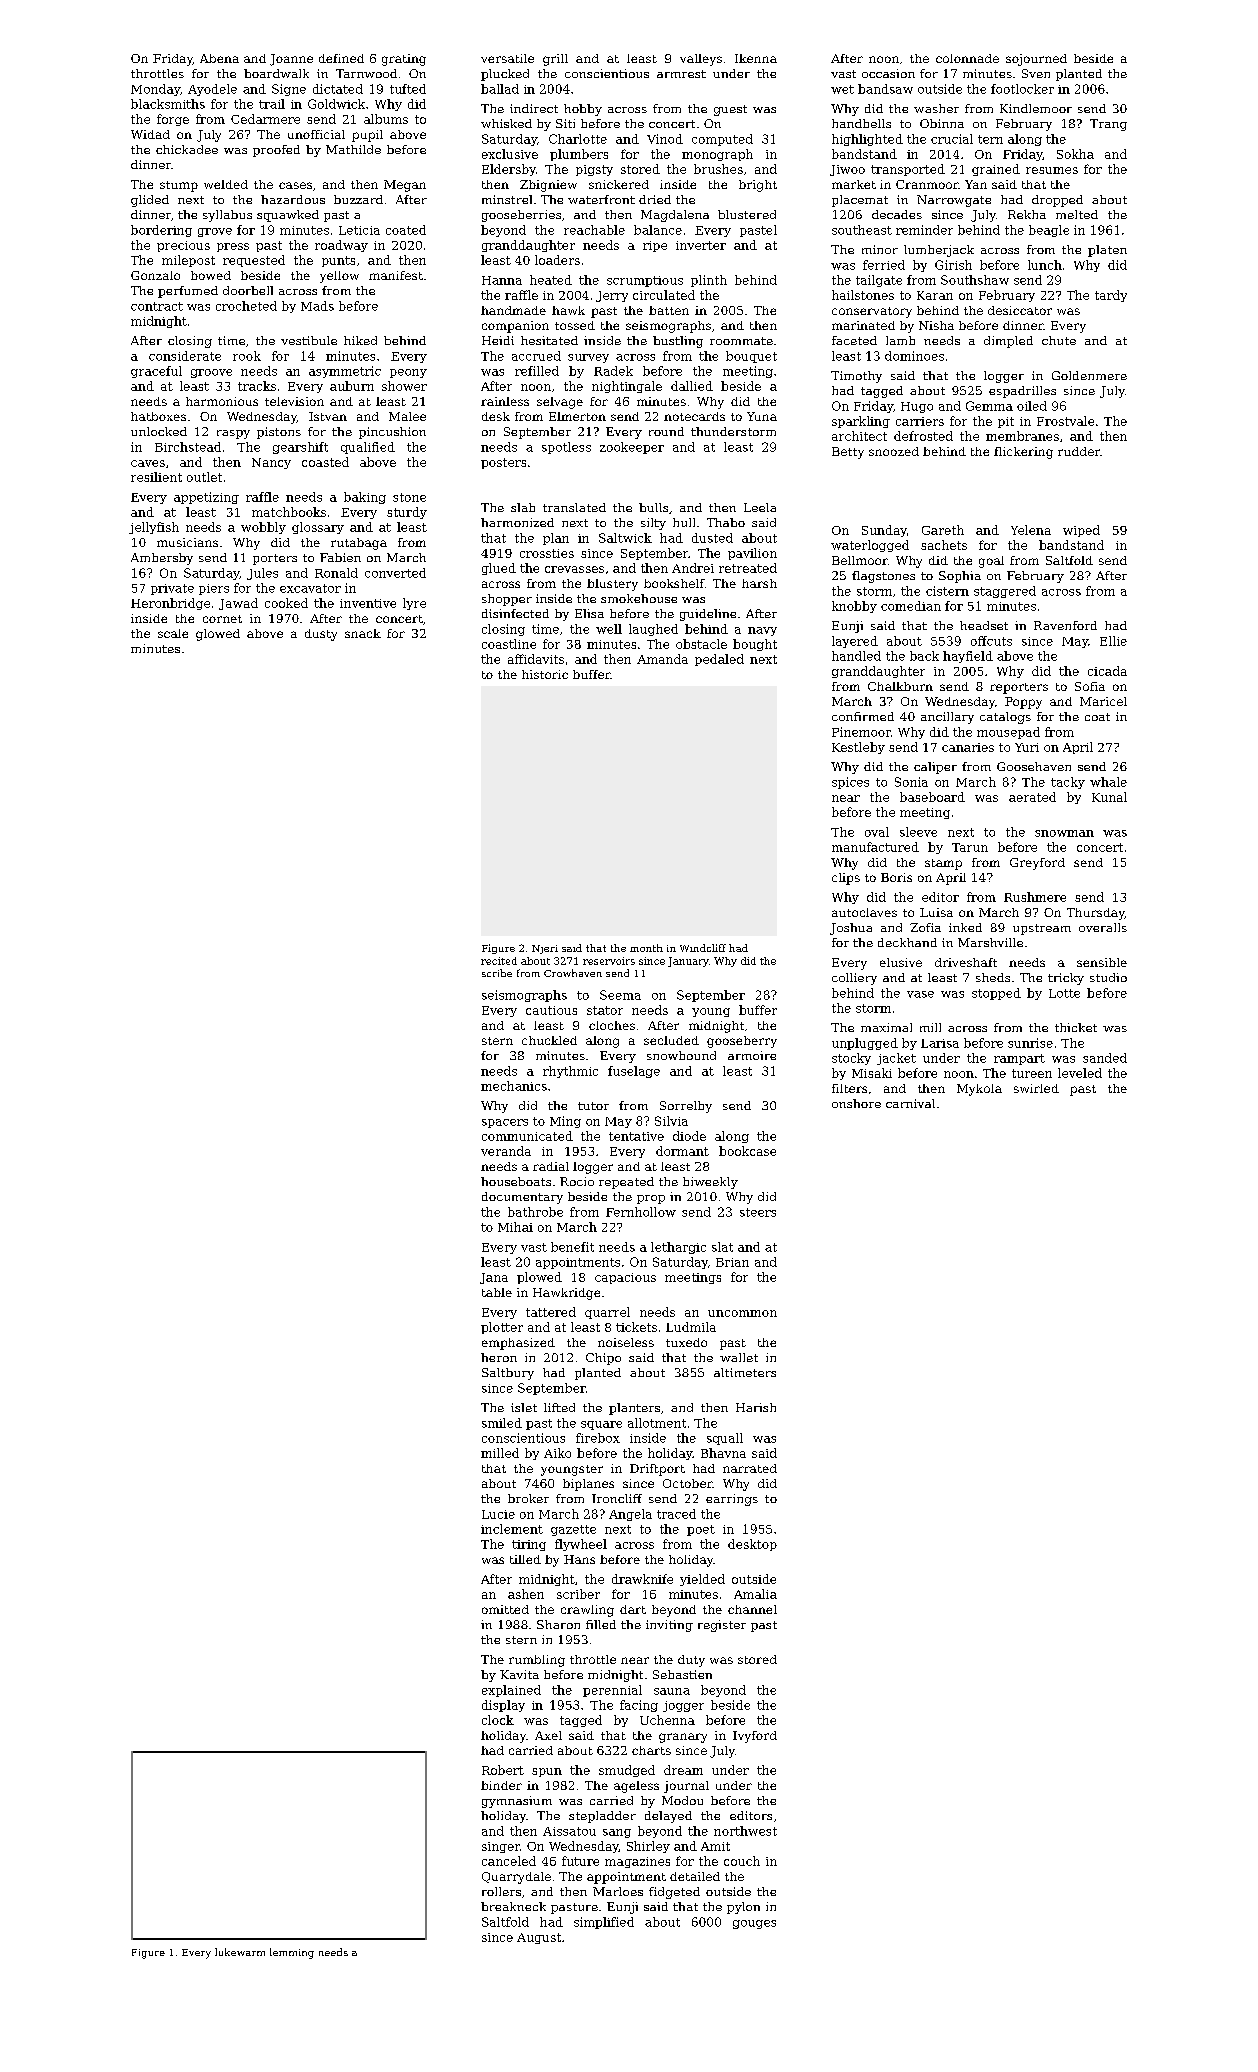  Describe the element at coordinates (513, 310) in the screenshot. I see `handmade` at that location.
